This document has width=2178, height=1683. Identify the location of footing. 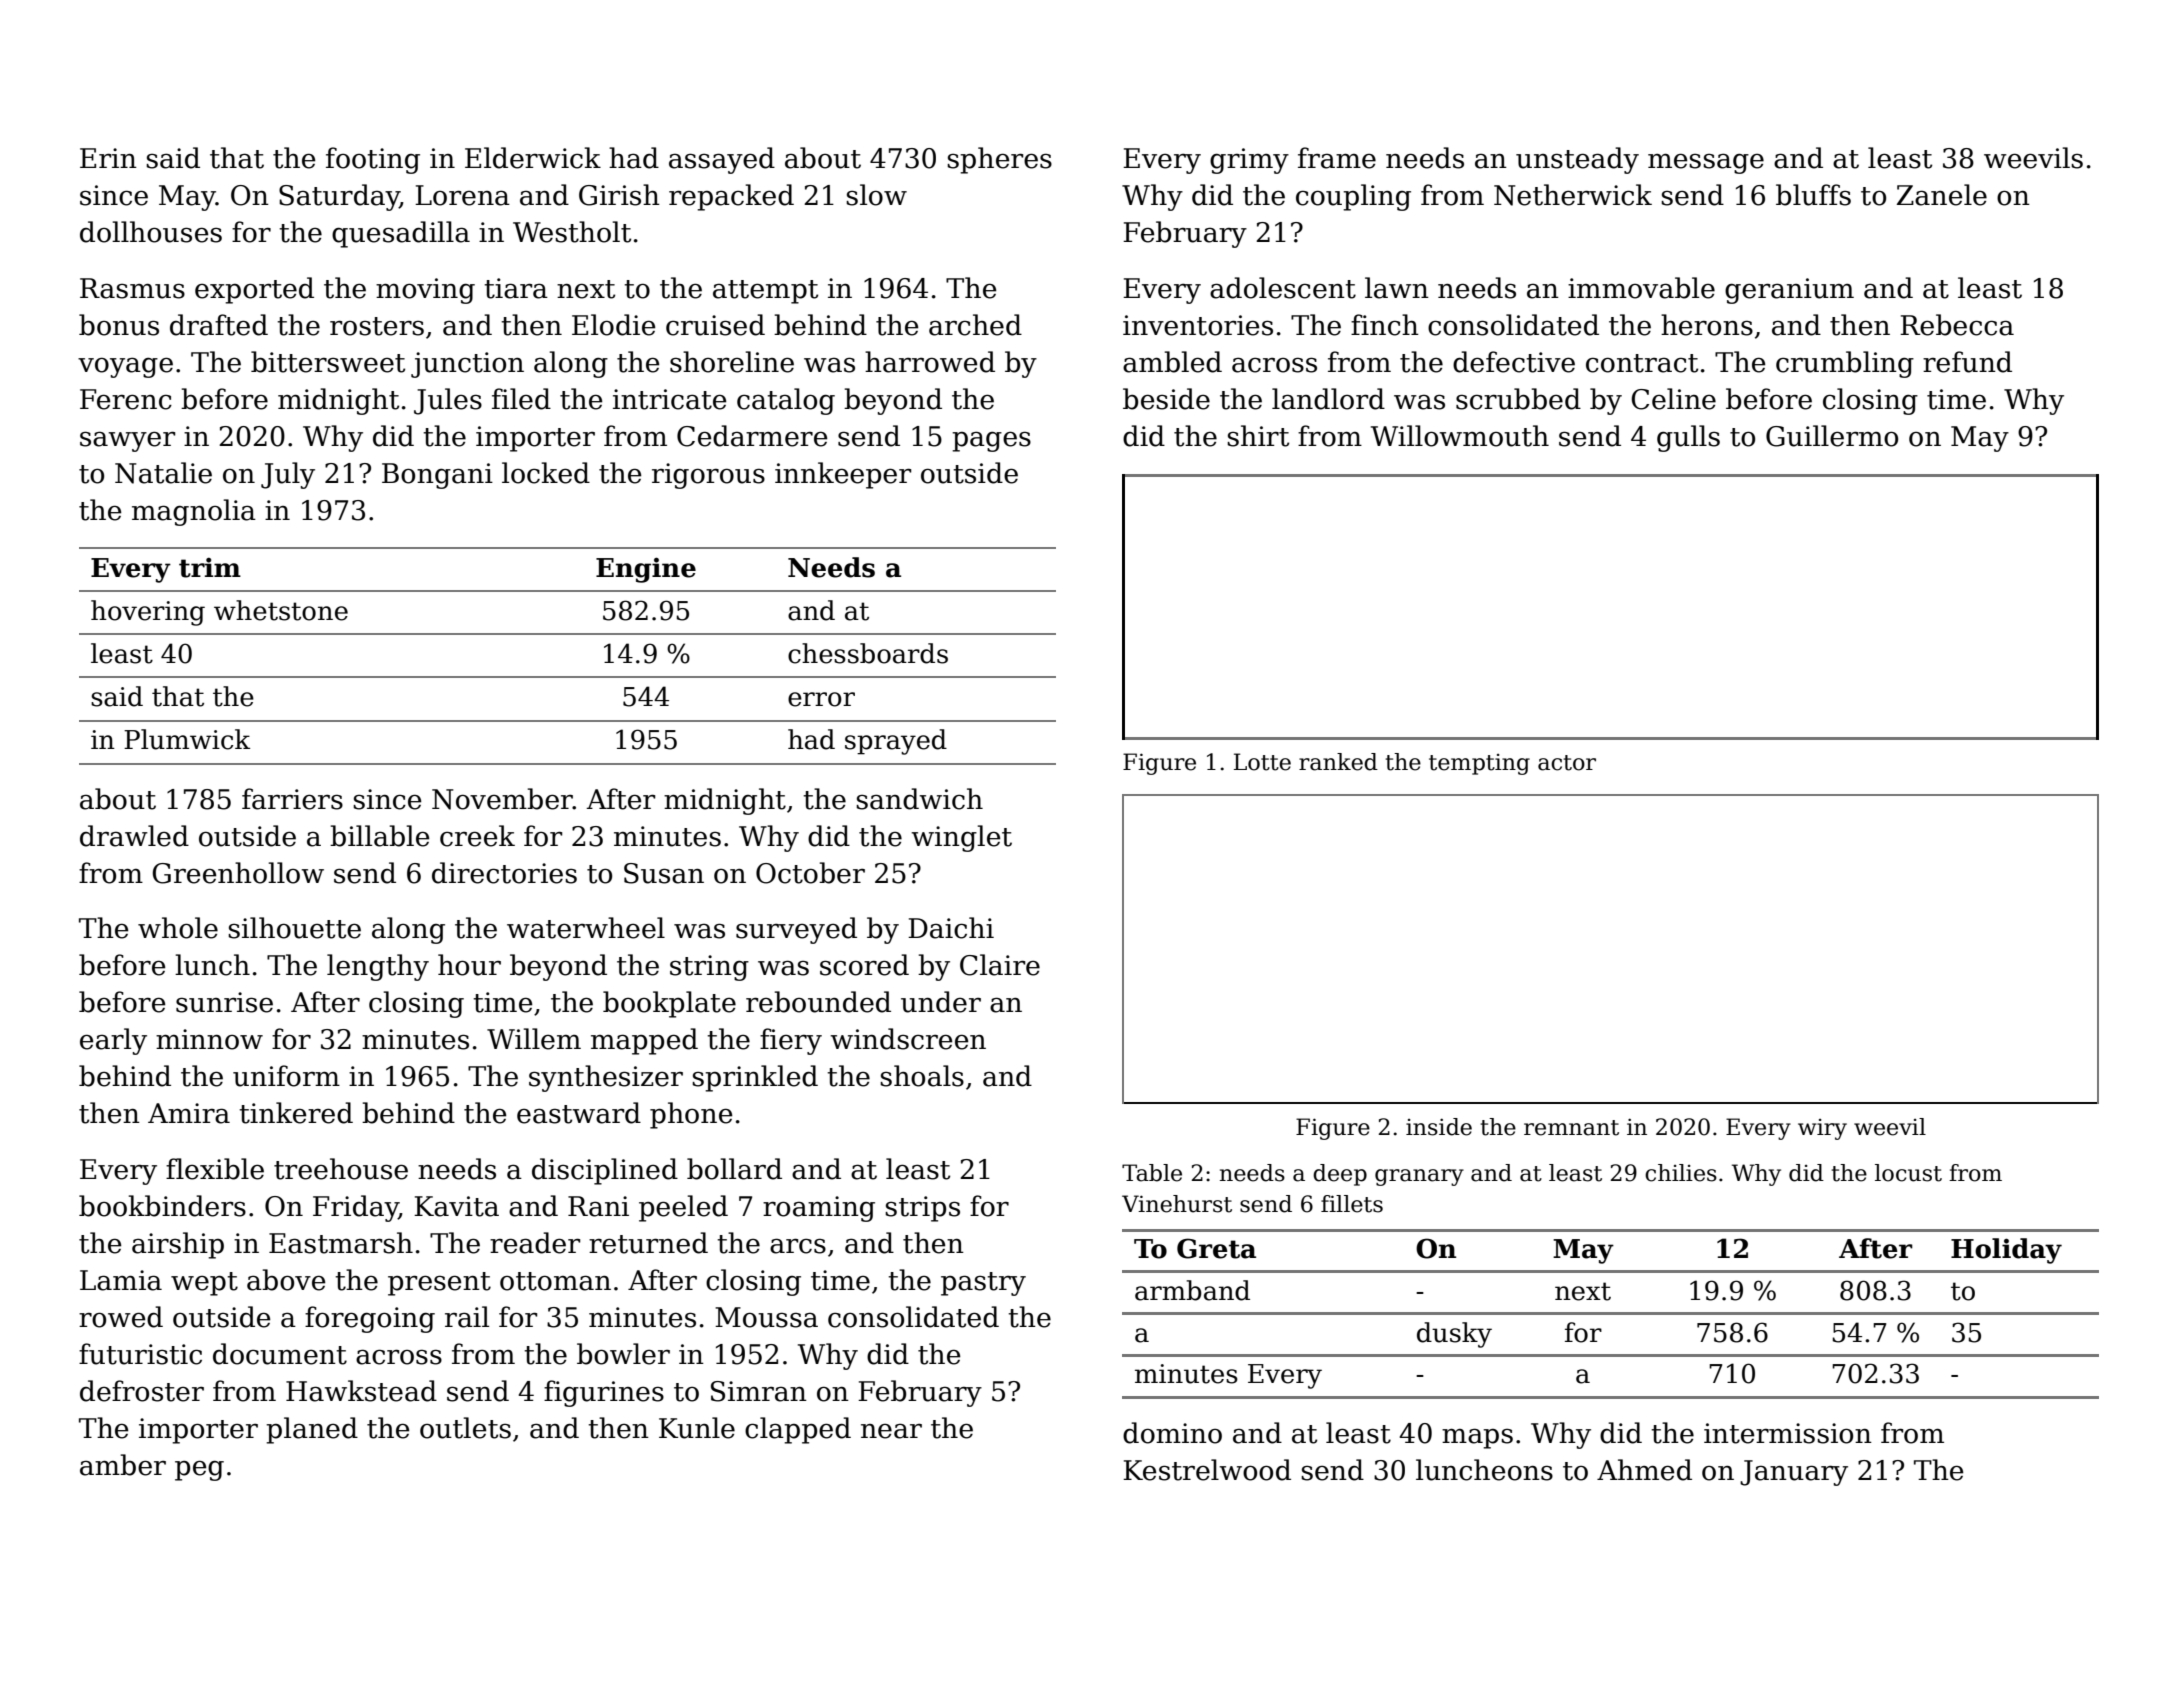
(373, 160).
